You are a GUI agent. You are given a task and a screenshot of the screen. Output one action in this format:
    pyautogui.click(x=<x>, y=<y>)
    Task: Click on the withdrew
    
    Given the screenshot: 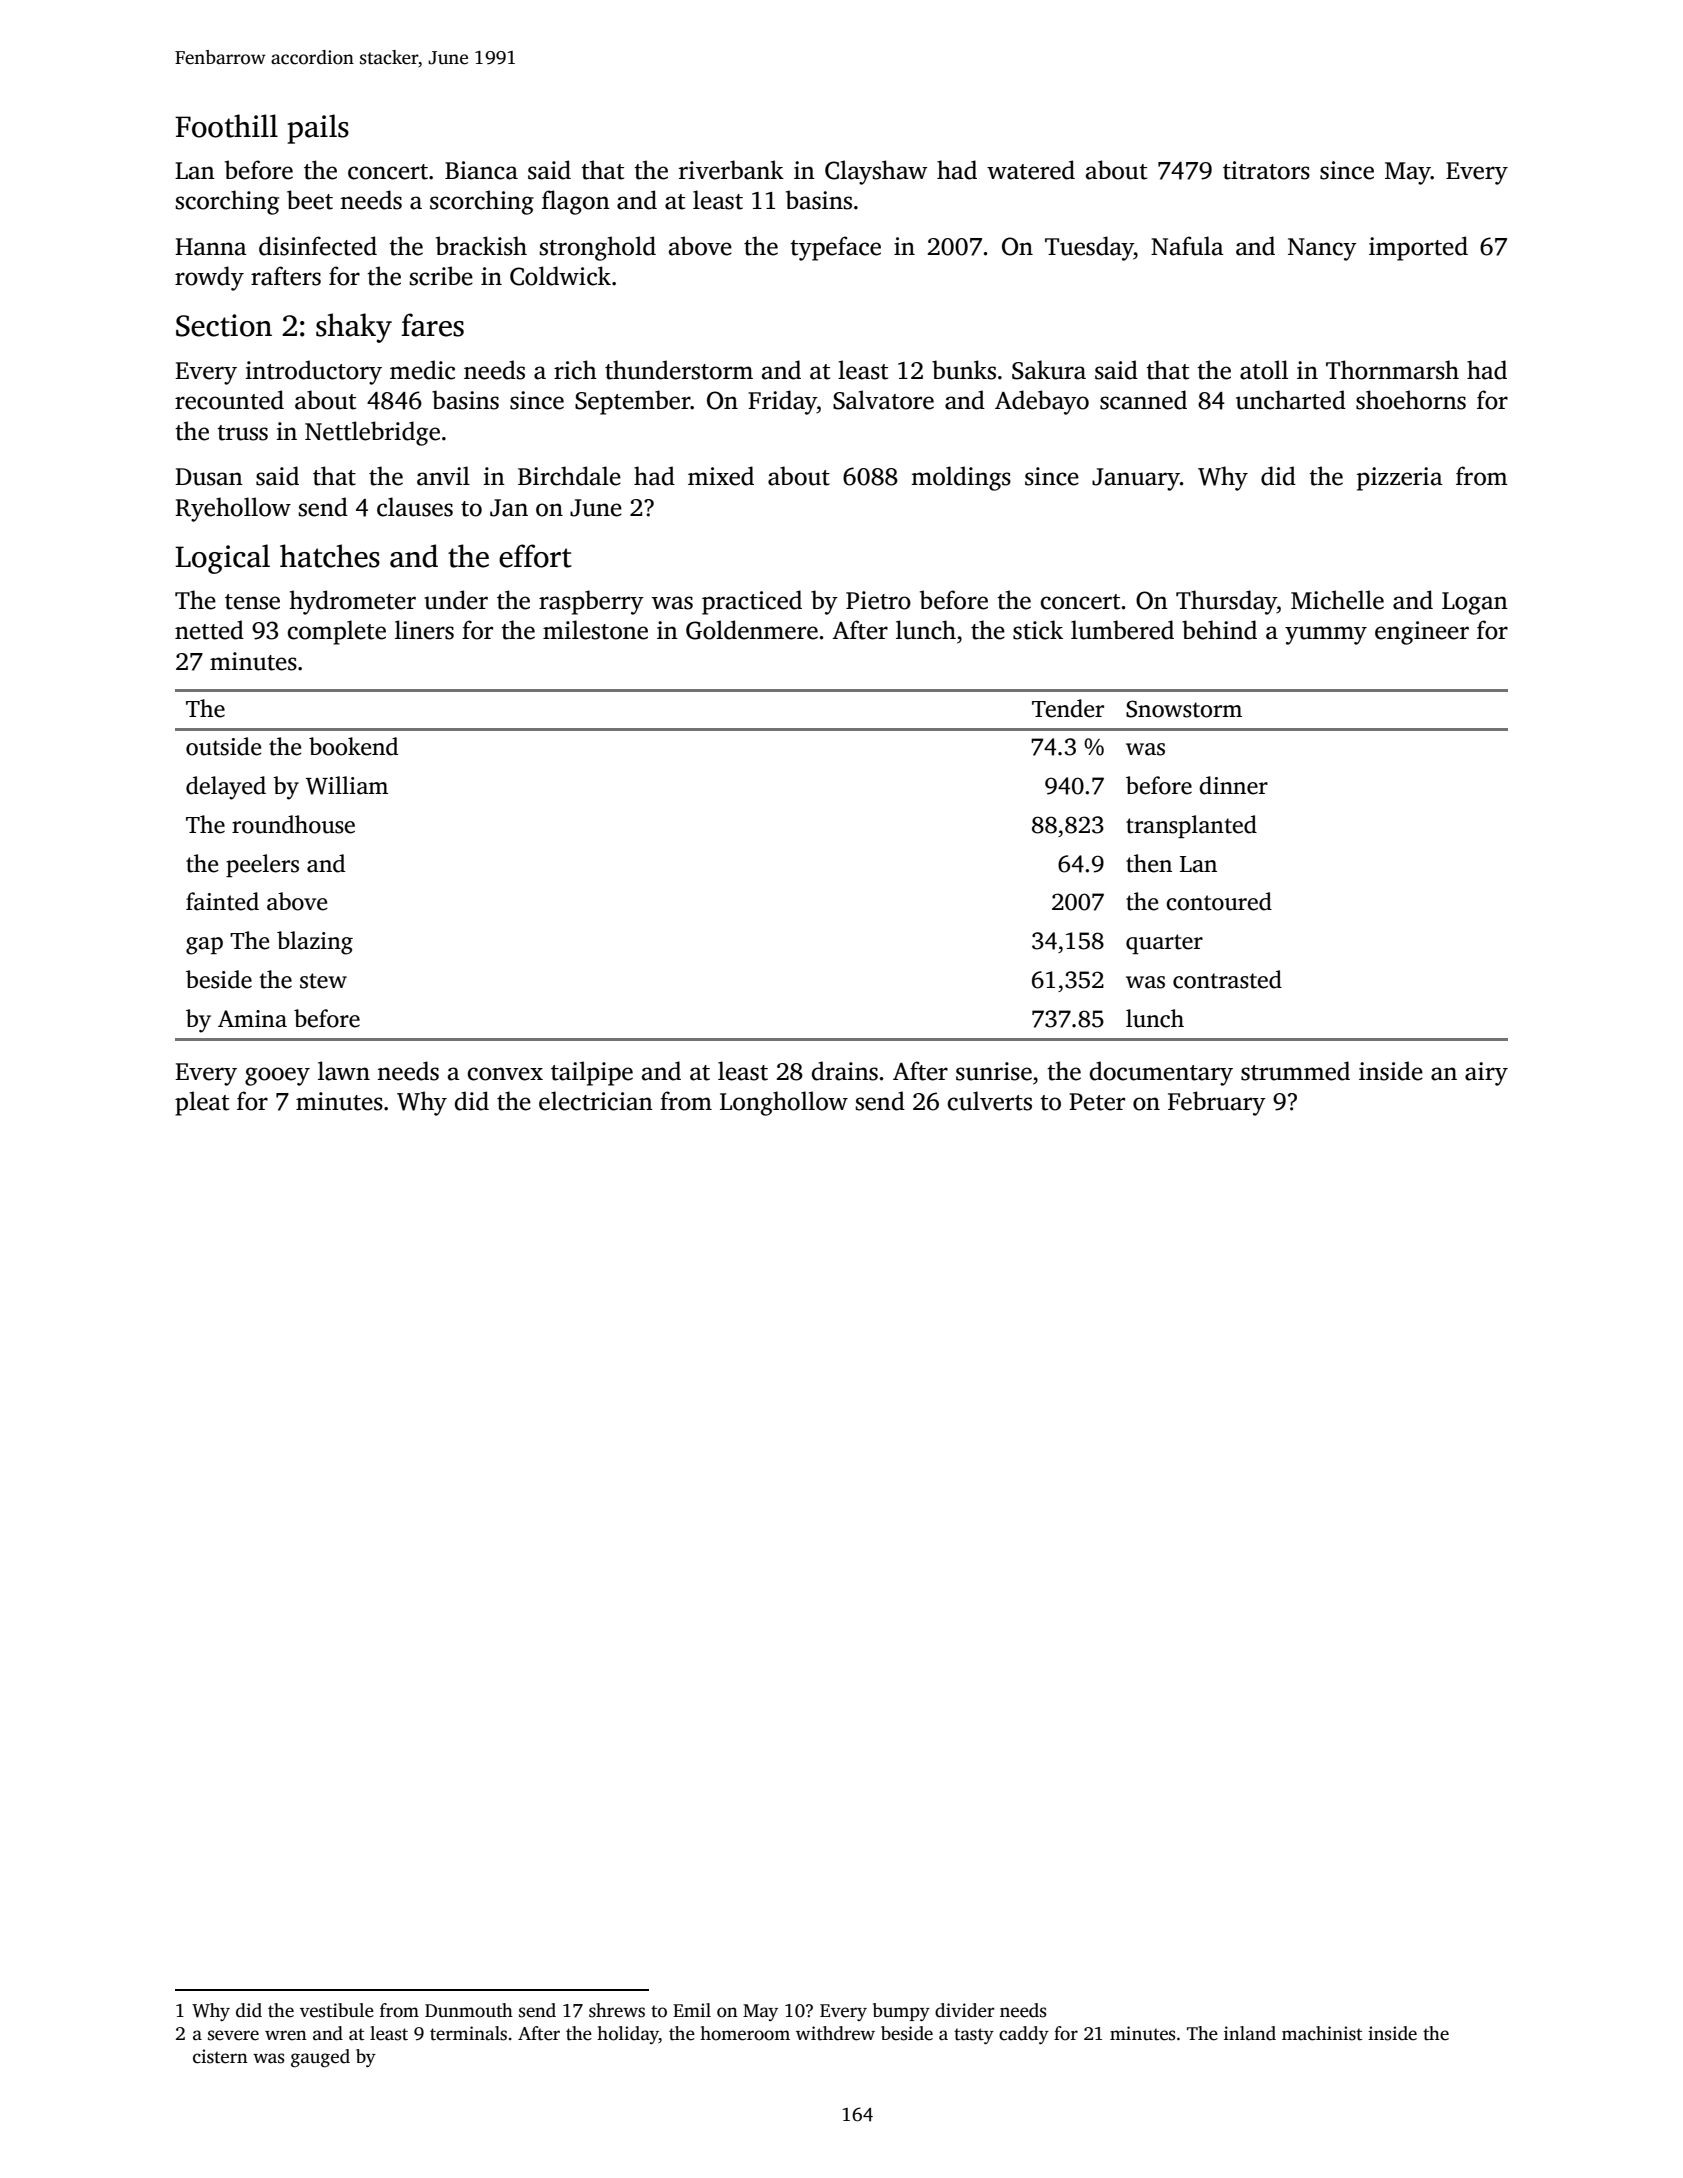 What is the action you would take?
    pyautogui.click(x=835, y=2033)
